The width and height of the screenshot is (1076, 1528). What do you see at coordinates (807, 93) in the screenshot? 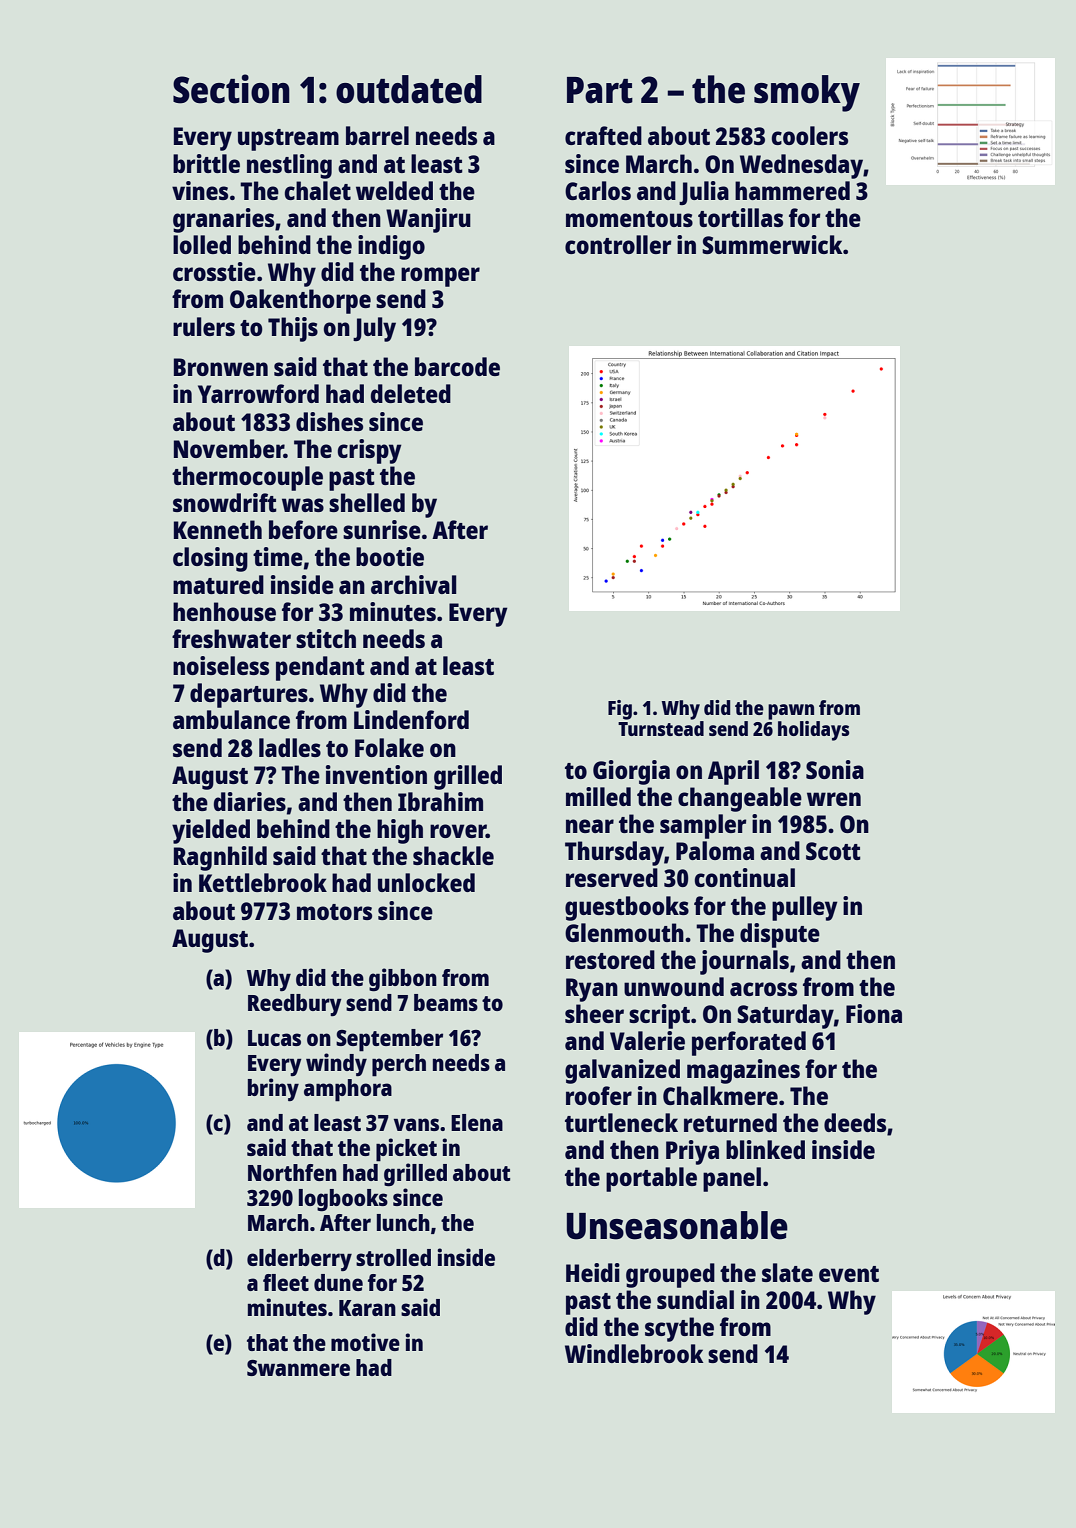
I see `smoky` at bounding box center [807, 93].
